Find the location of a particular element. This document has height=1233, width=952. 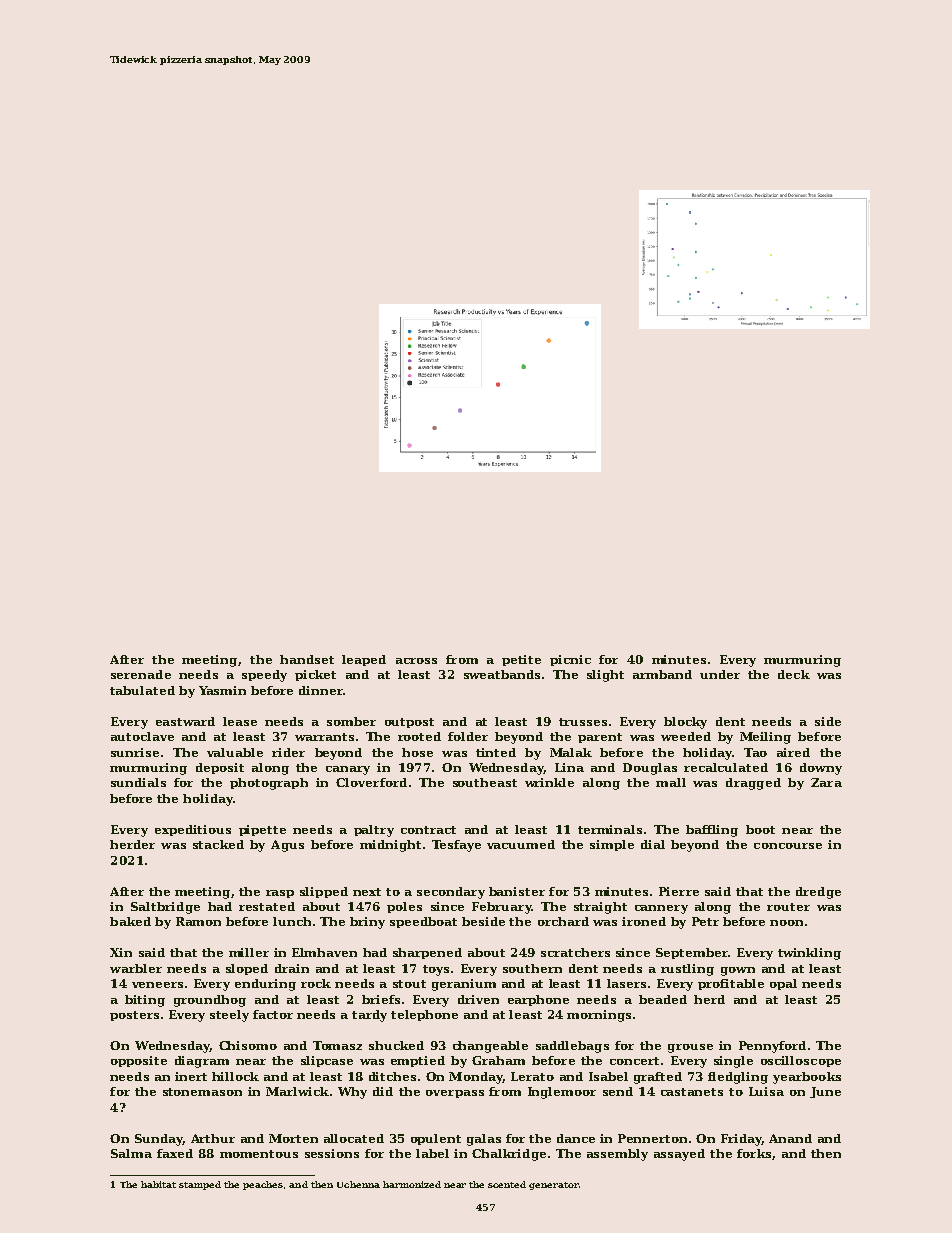

generator is located at coordinates (554, 1186).
